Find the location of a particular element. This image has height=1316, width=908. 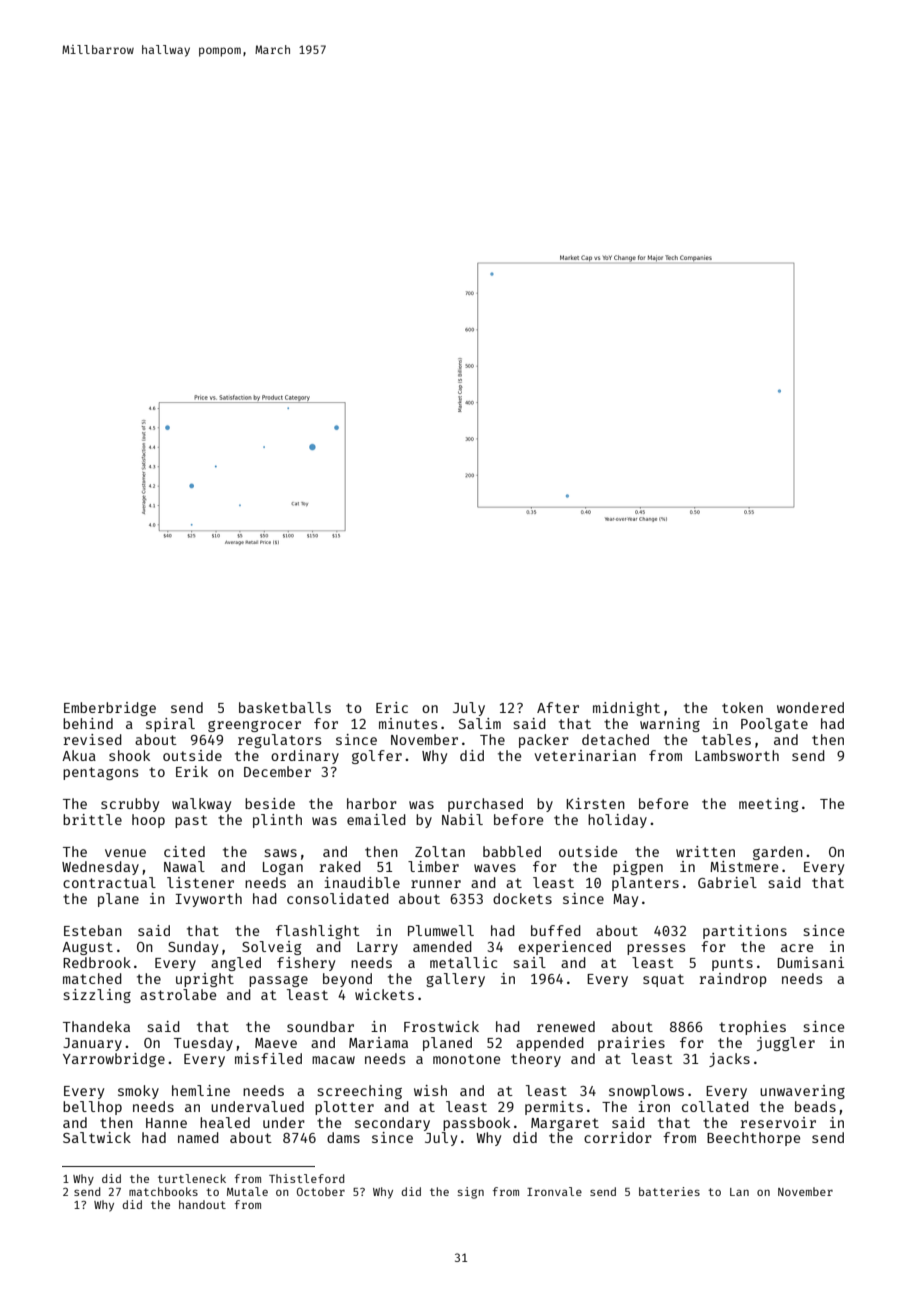

turtleneck is located at coordinates (192, 1178).
